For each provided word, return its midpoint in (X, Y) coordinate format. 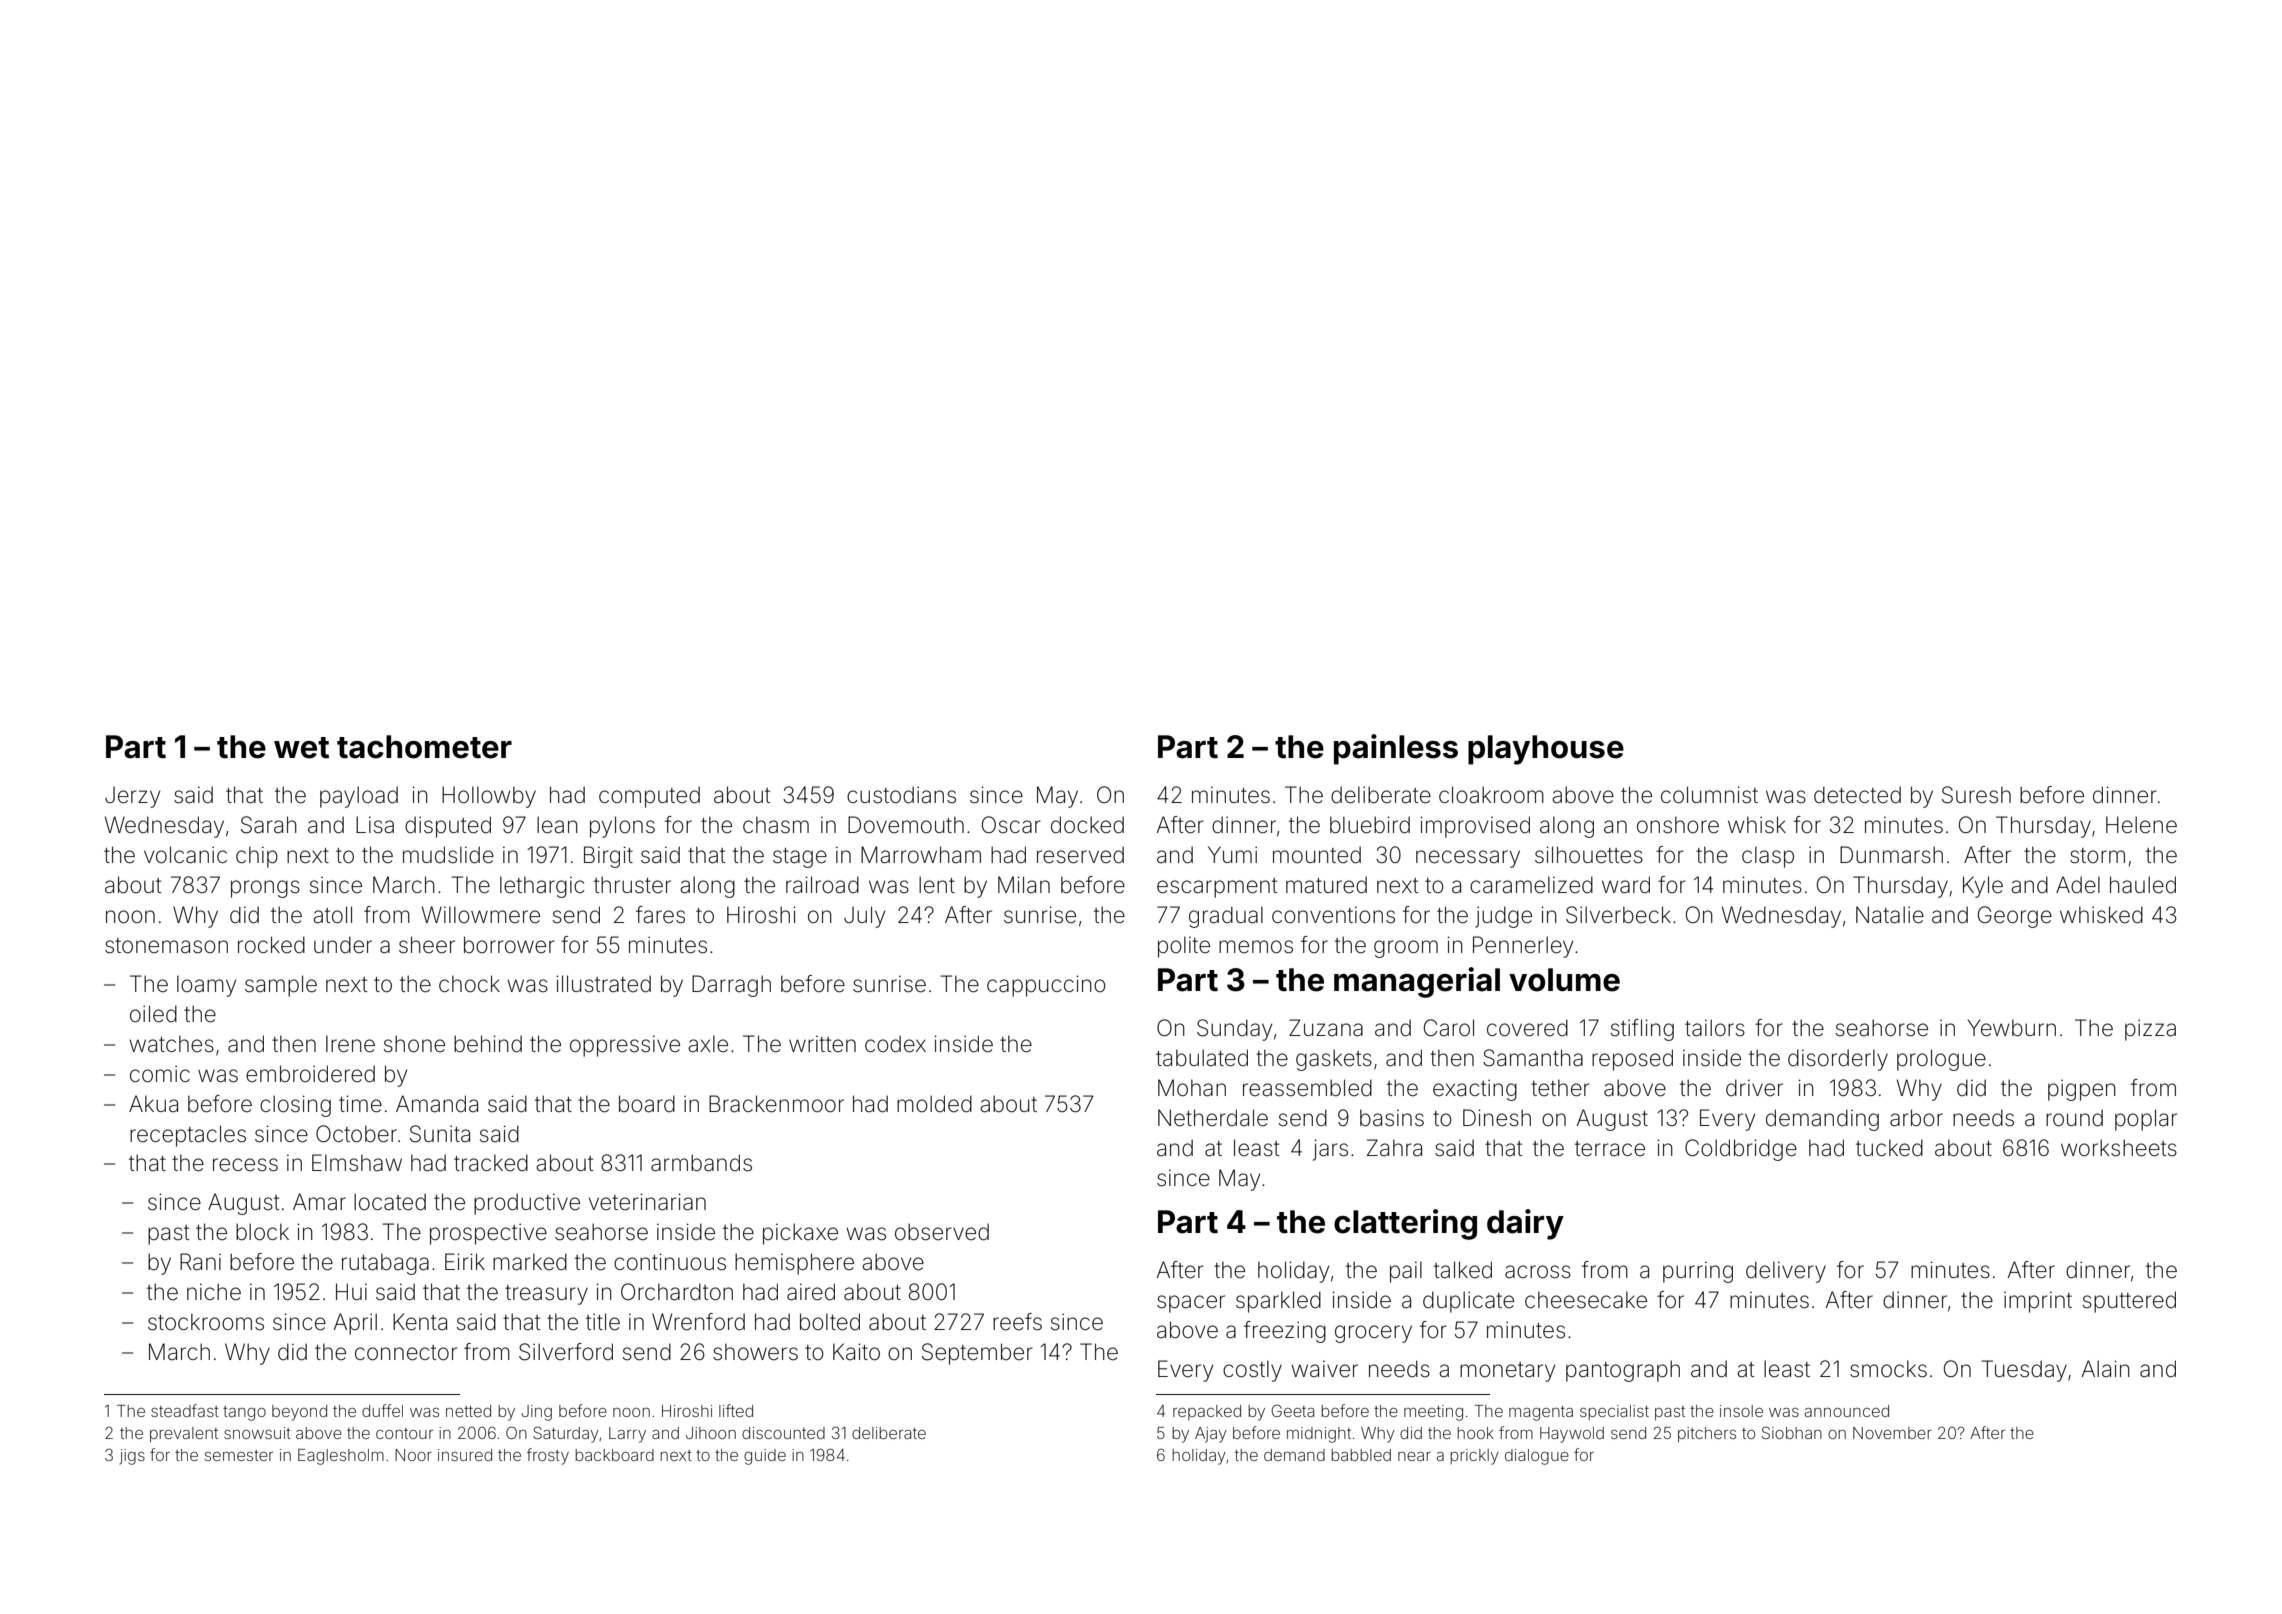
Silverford (566, 1352)
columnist (1709, 795)
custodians (901, 795)
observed (942, 1232)
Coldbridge (1741, 1150)
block (262, 1232)
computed (649, 797)
